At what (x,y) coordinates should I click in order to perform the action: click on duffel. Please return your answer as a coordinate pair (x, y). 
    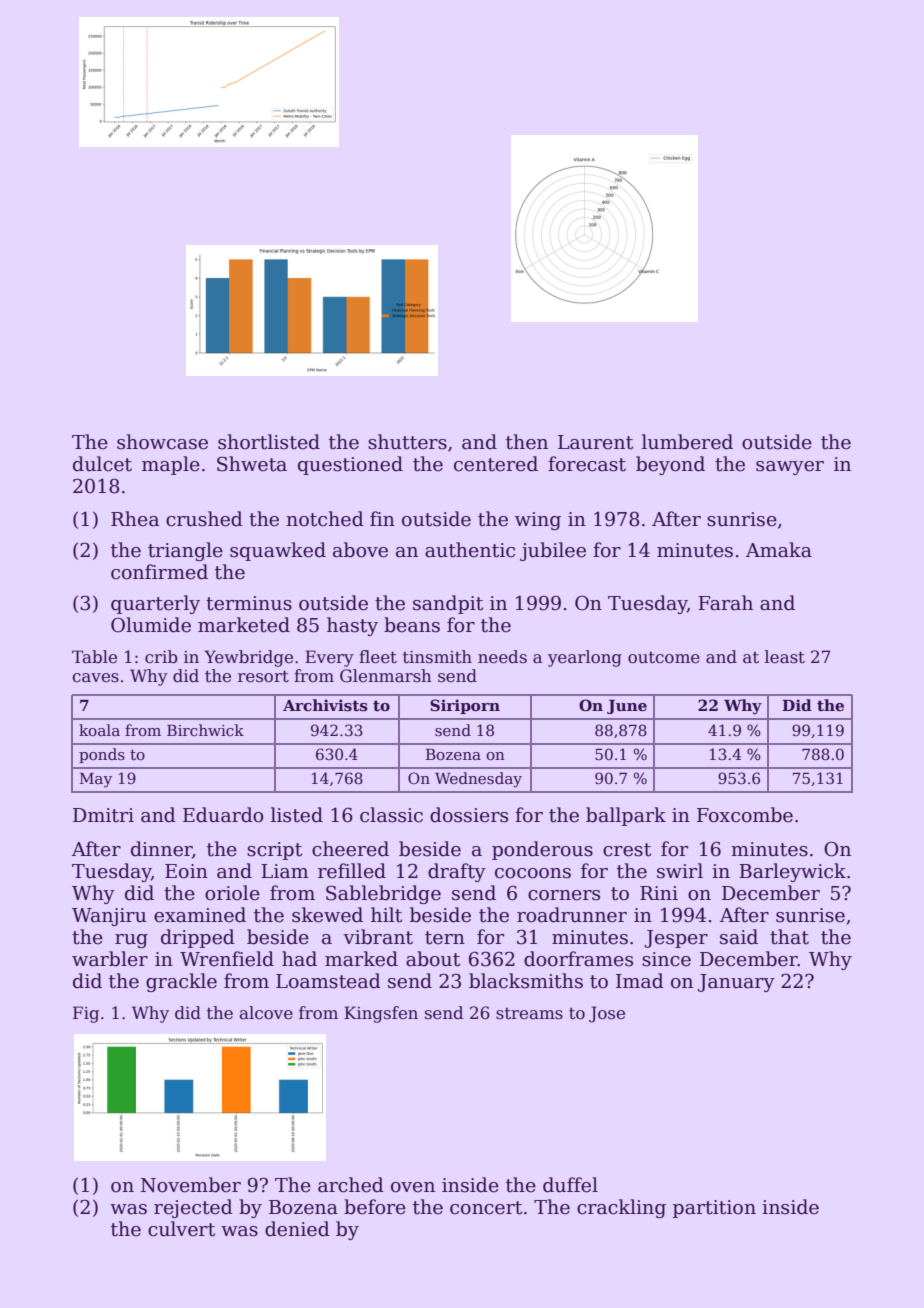
    Looking at the image, I should click on (570, 1185).
